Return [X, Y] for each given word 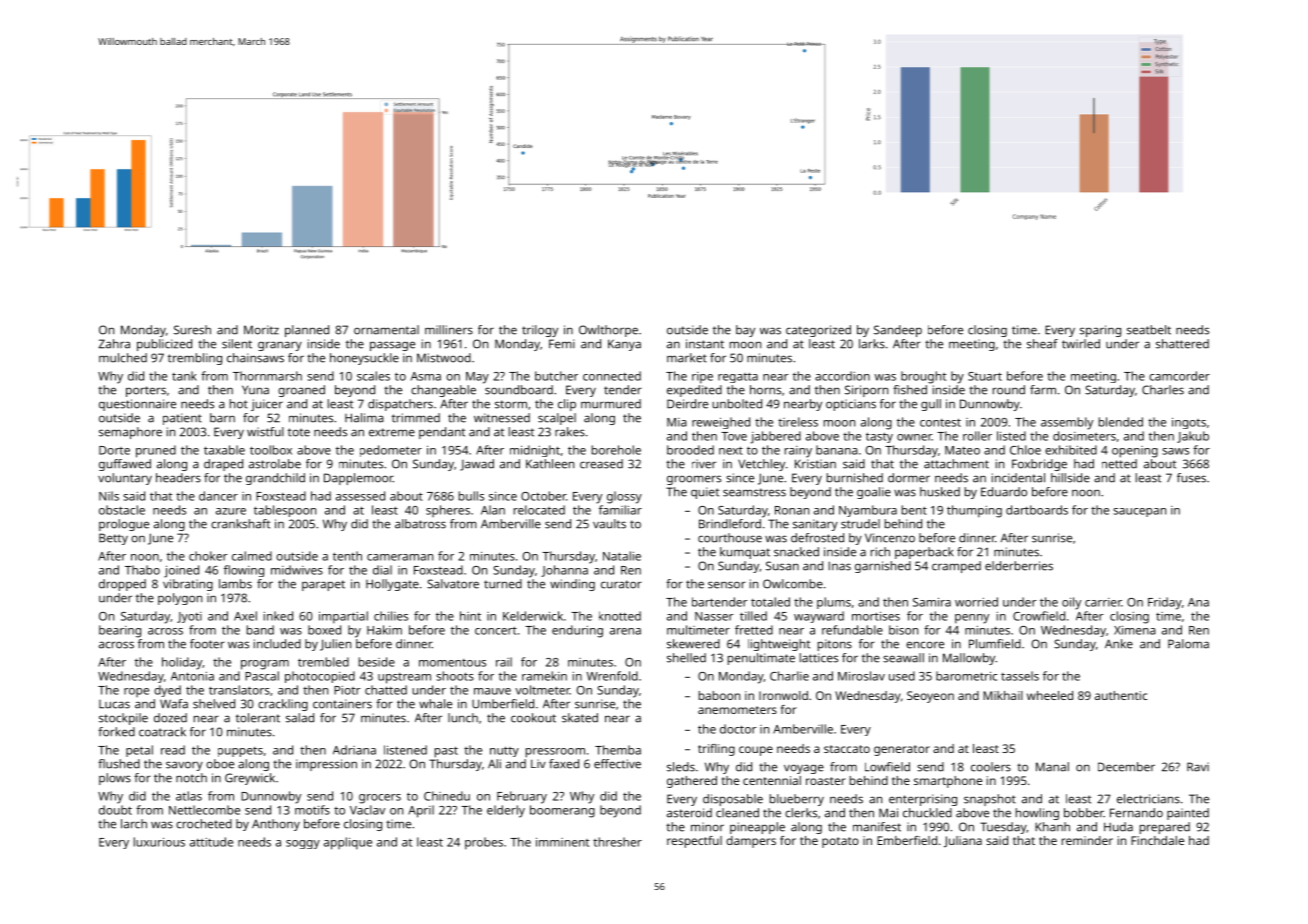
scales [373, 376]
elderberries [1019, 566]
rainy [798, 452]
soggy [303, 844]
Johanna [564, 571]
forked [116, 732]
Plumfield [995, 644]
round [1009, 390]
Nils [109, 496]
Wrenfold [612, 676]
